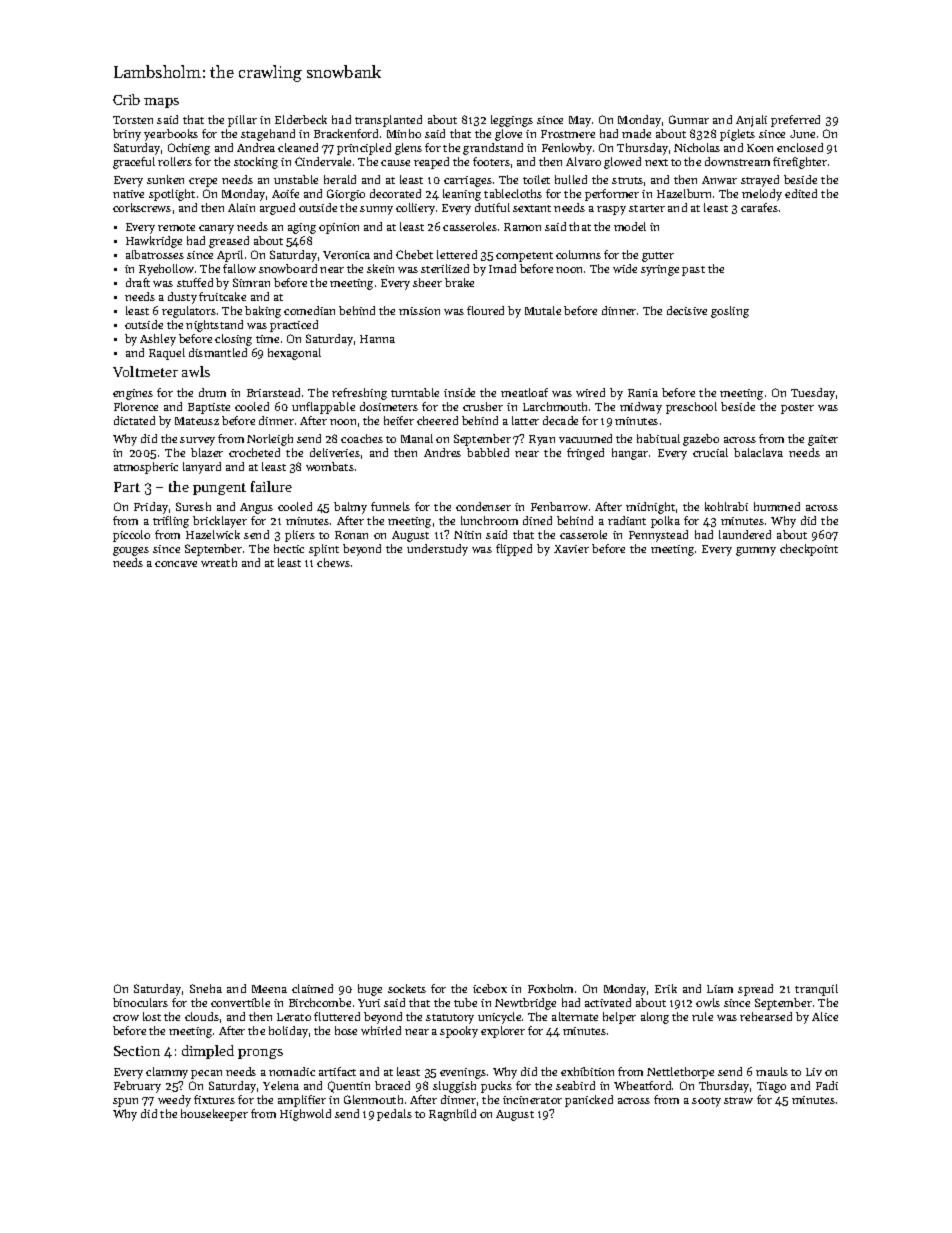  I want to click on transplanted, so click(388, 121).
